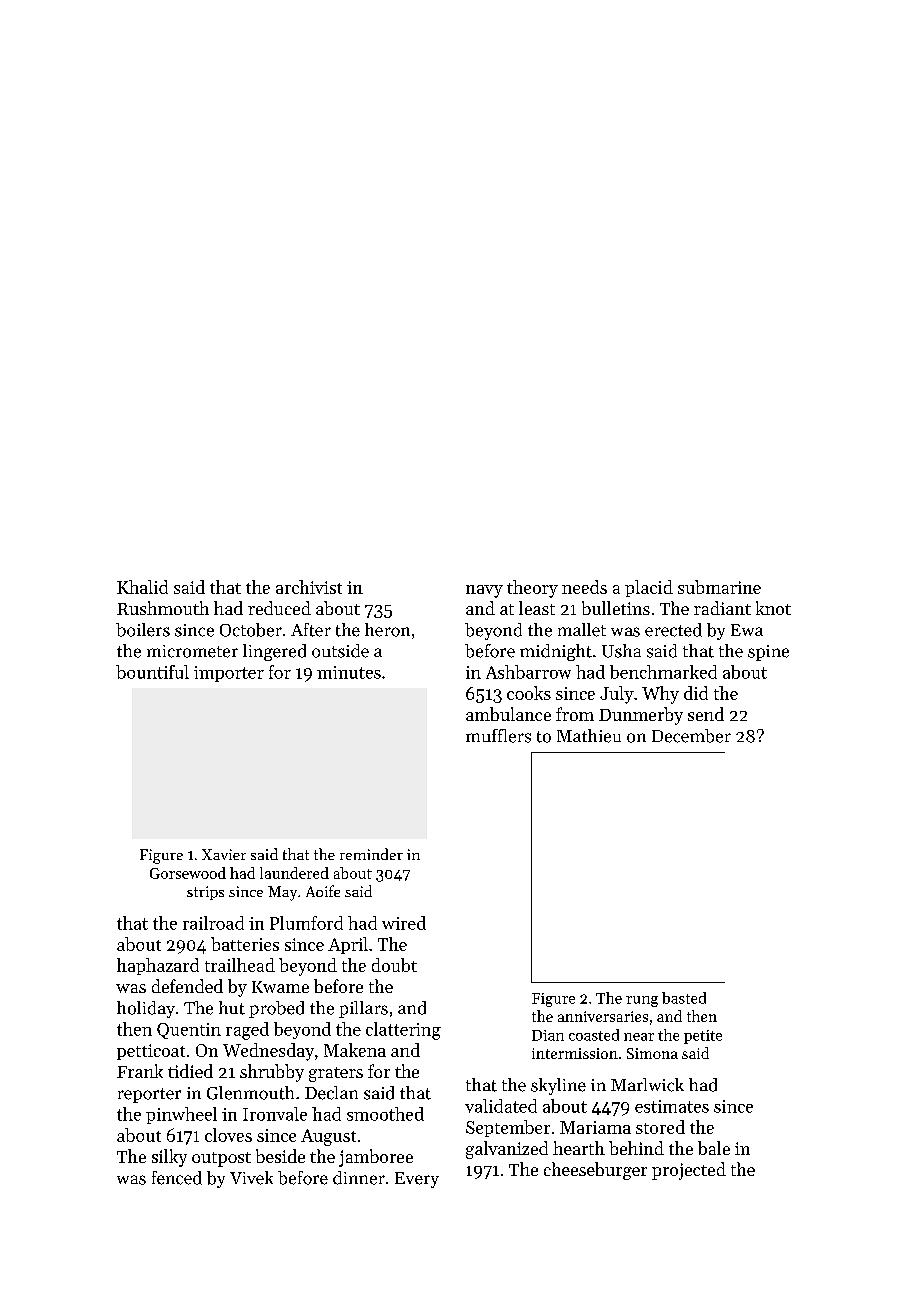  I want to click on December, so click(691, 736).
